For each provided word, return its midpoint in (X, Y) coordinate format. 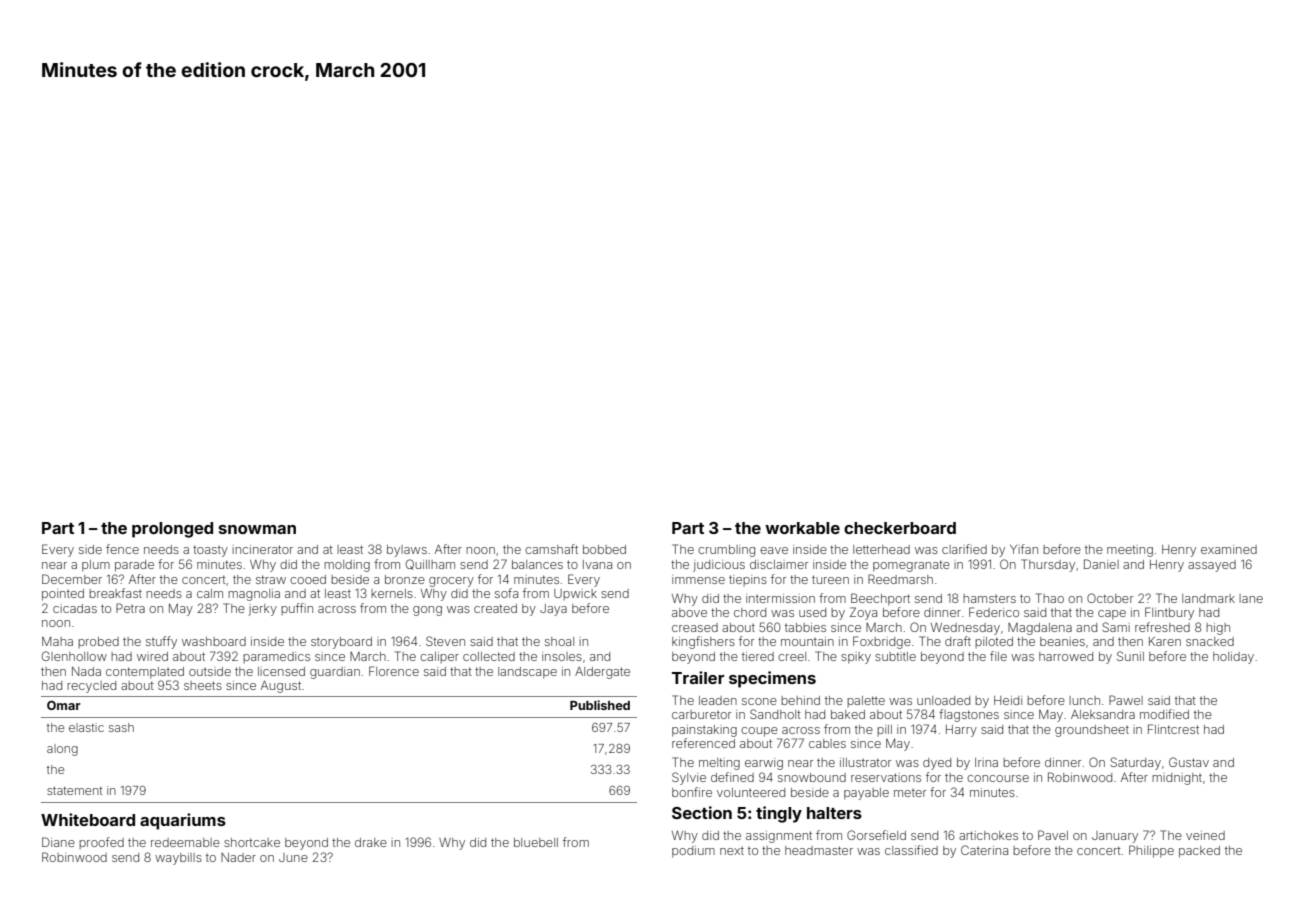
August (281, 687)
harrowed (1066, 656)
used (812, 612)
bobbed (604, 549)
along (62, 750)
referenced (703, 743)
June (293, 857)
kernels (392, 593)
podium (693, 852)
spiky (856, 658)
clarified (964, 549)
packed (1199, 852)
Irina (986, 762)
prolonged (172, 530)
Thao (1050, 598)
